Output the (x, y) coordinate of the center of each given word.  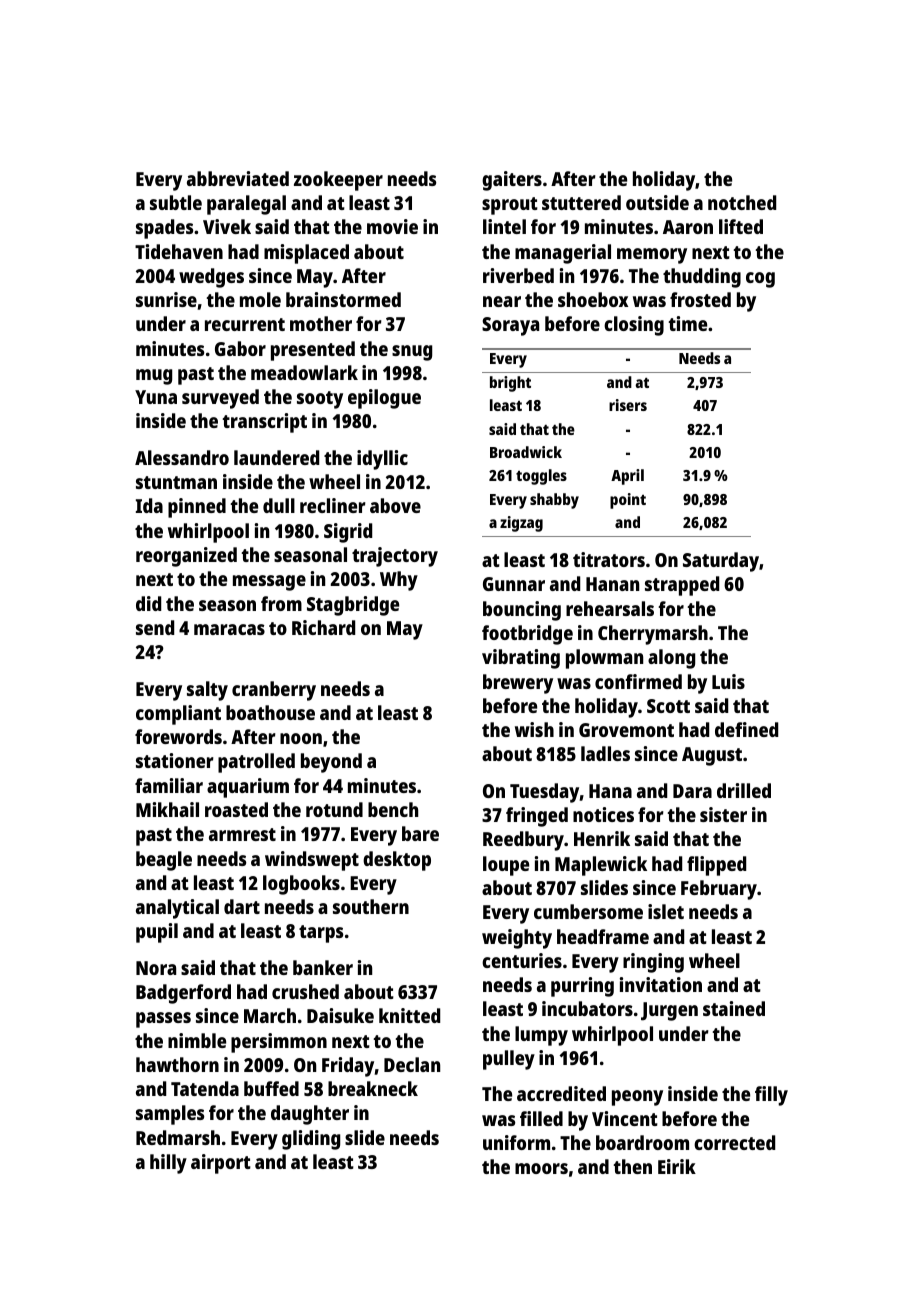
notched (742, 202)
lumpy (541, 1036)
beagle (164, 861)
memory (652, 256)
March (270, 1015)
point (628, 501)
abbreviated (238, 178)
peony (637, 1098)
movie (392, 226)
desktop (397, 861)
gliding (311, 1140)
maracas (229, 629)
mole (260, 299)
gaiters (512, 181)
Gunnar (514, 584)
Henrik (602, 838)
